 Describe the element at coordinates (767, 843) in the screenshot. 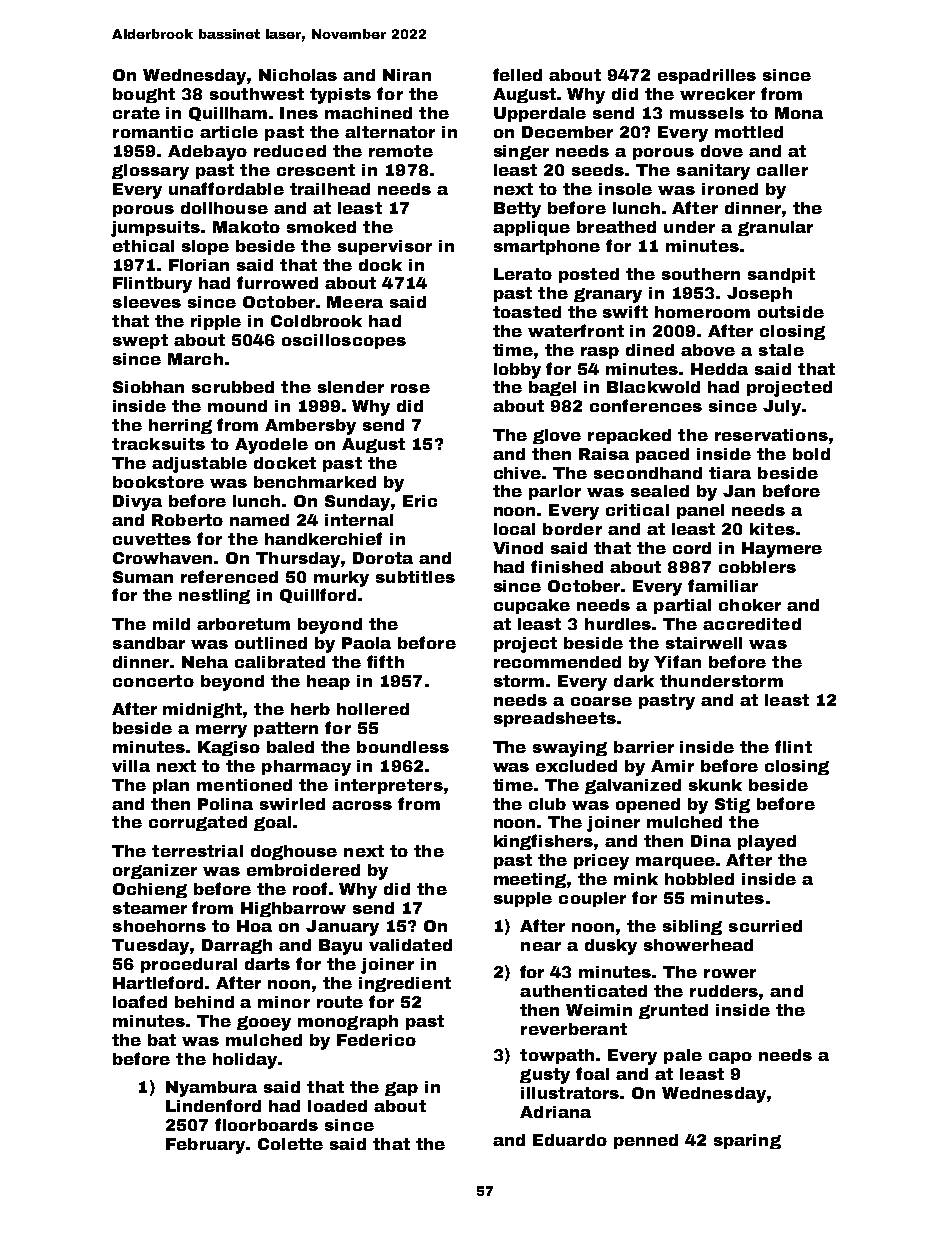

I see `played` at that location.
